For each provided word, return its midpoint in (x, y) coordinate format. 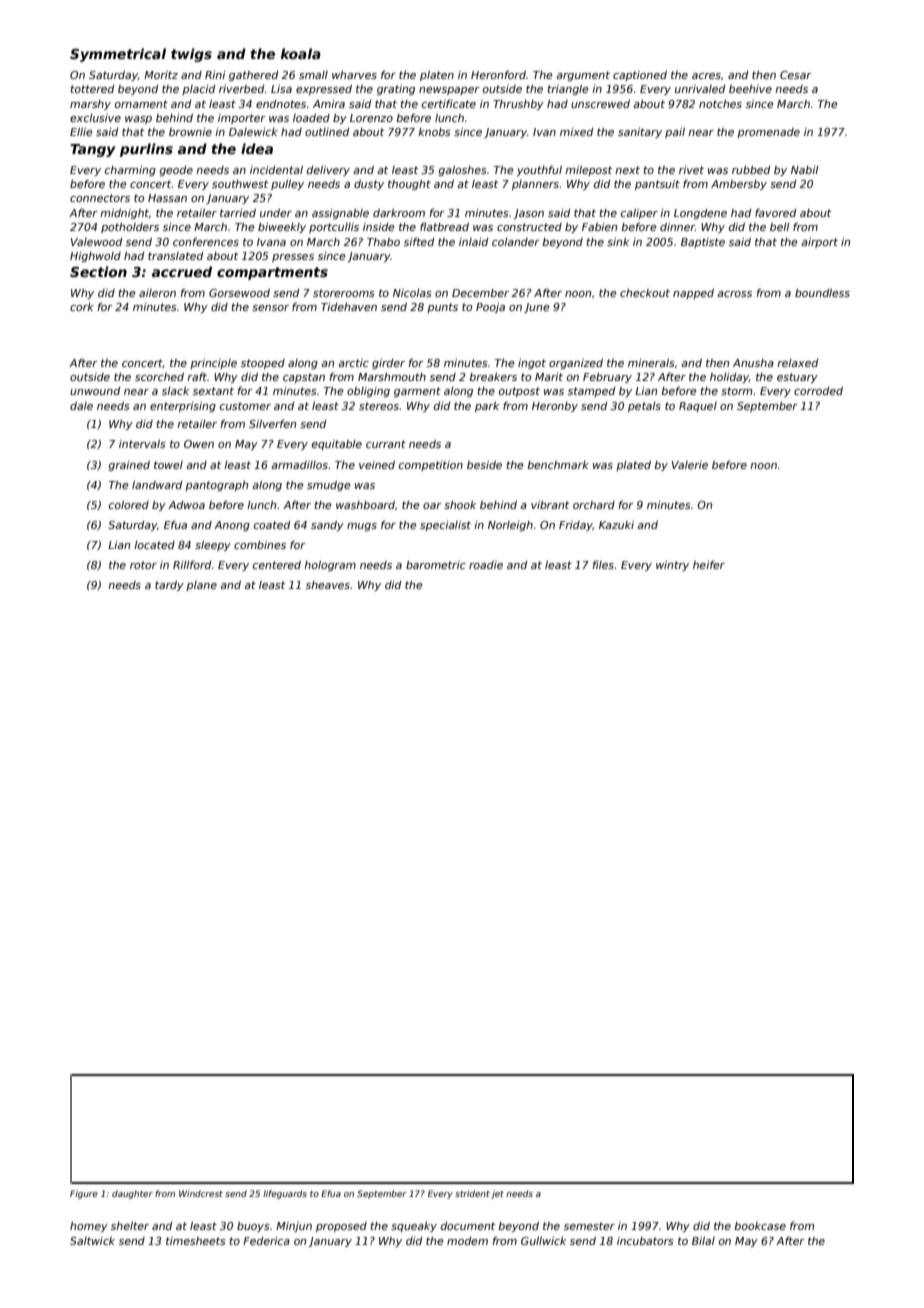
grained (129, 465)
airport (819, 242)
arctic (353, 363)
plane (201, 586)
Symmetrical (118, 55)
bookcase (760, 1226)
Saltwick (92, 1241)
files (603, 564)
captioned (640, 75)
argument (583, 76)
